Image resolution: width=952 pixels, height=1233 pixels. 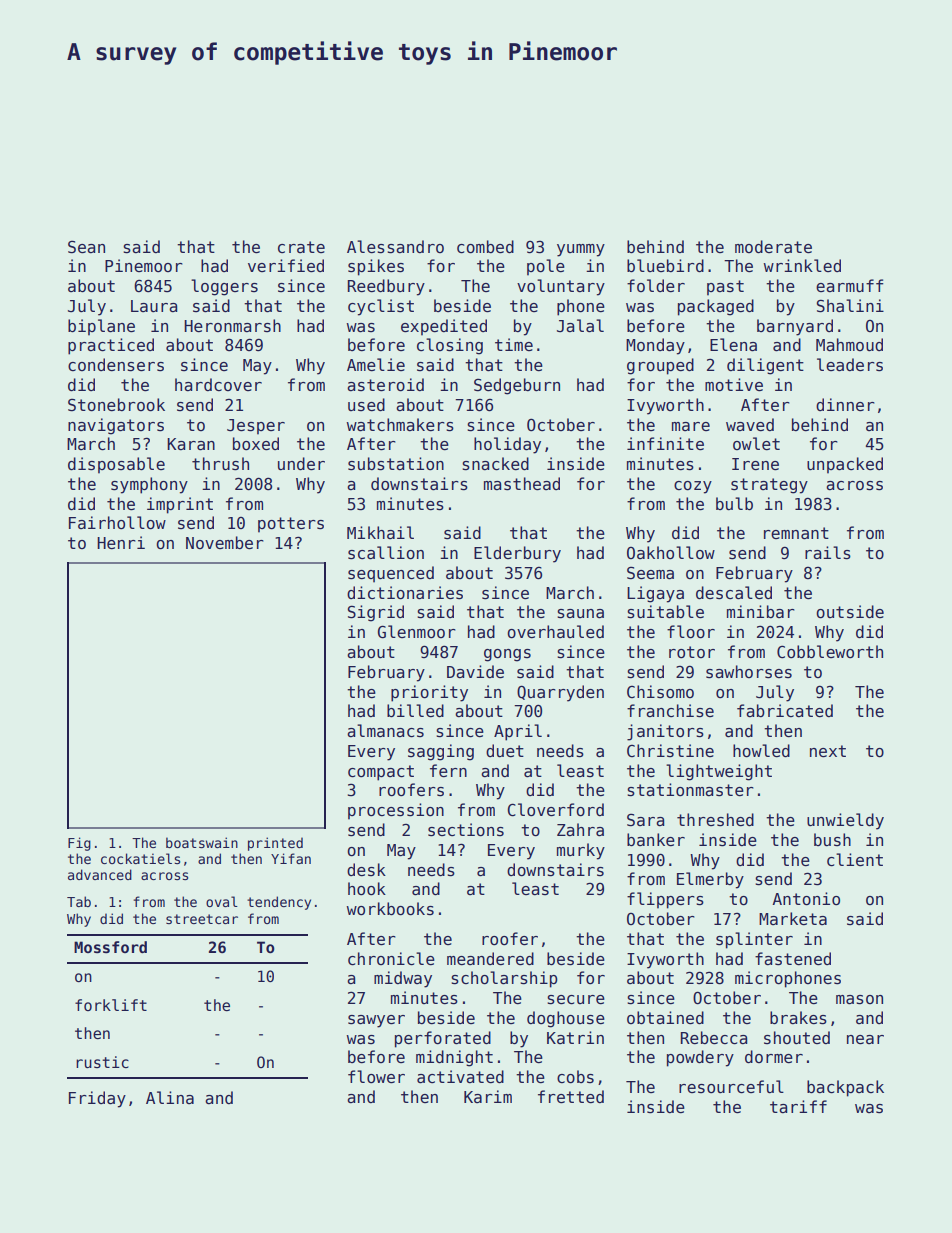 I want to click on tendency, so click(x=279, y=903).
